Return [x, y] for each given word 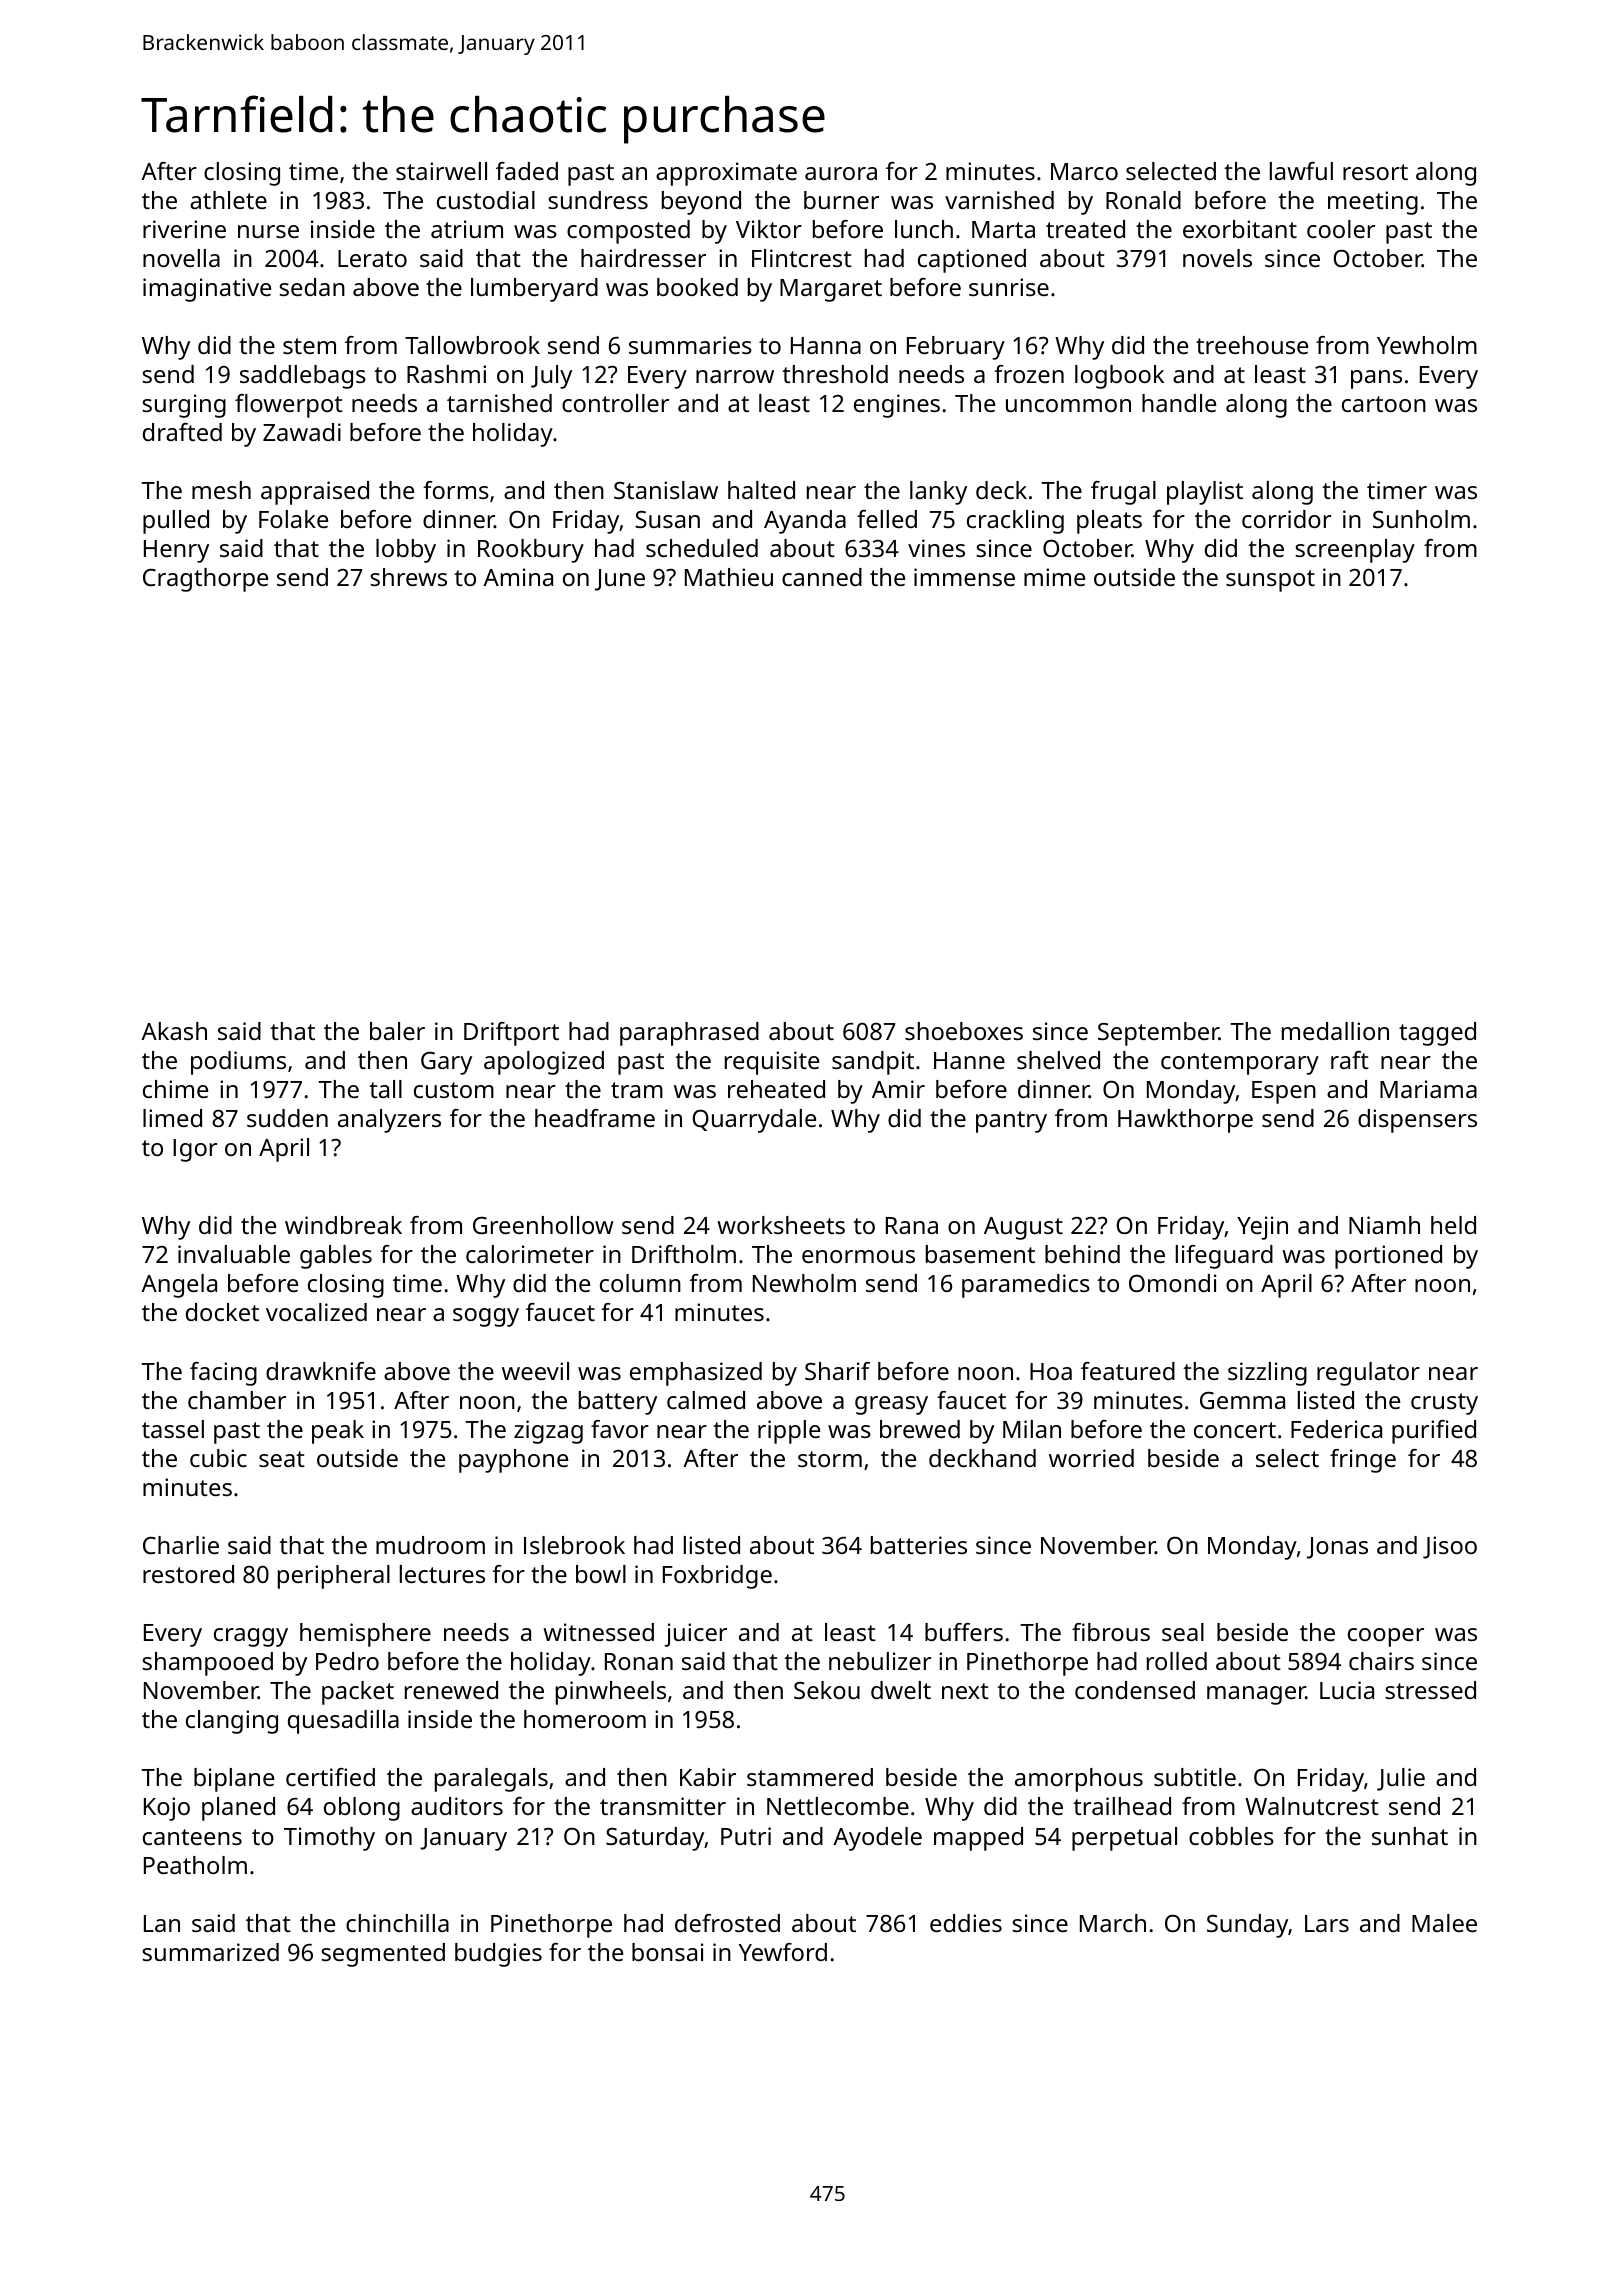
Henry [176, 551]
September [1158, 1034]
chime [175, 1089]
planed [238, 1809]
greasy [891, 1405]
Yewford [783, 1952]
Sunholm [1421, 519]
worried [1091, 1458]
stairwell [441, 171]
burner [841, 200]
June [620, 580]
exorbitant [1240, 229]
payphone [513, 1461]
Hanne [969, 1060]
